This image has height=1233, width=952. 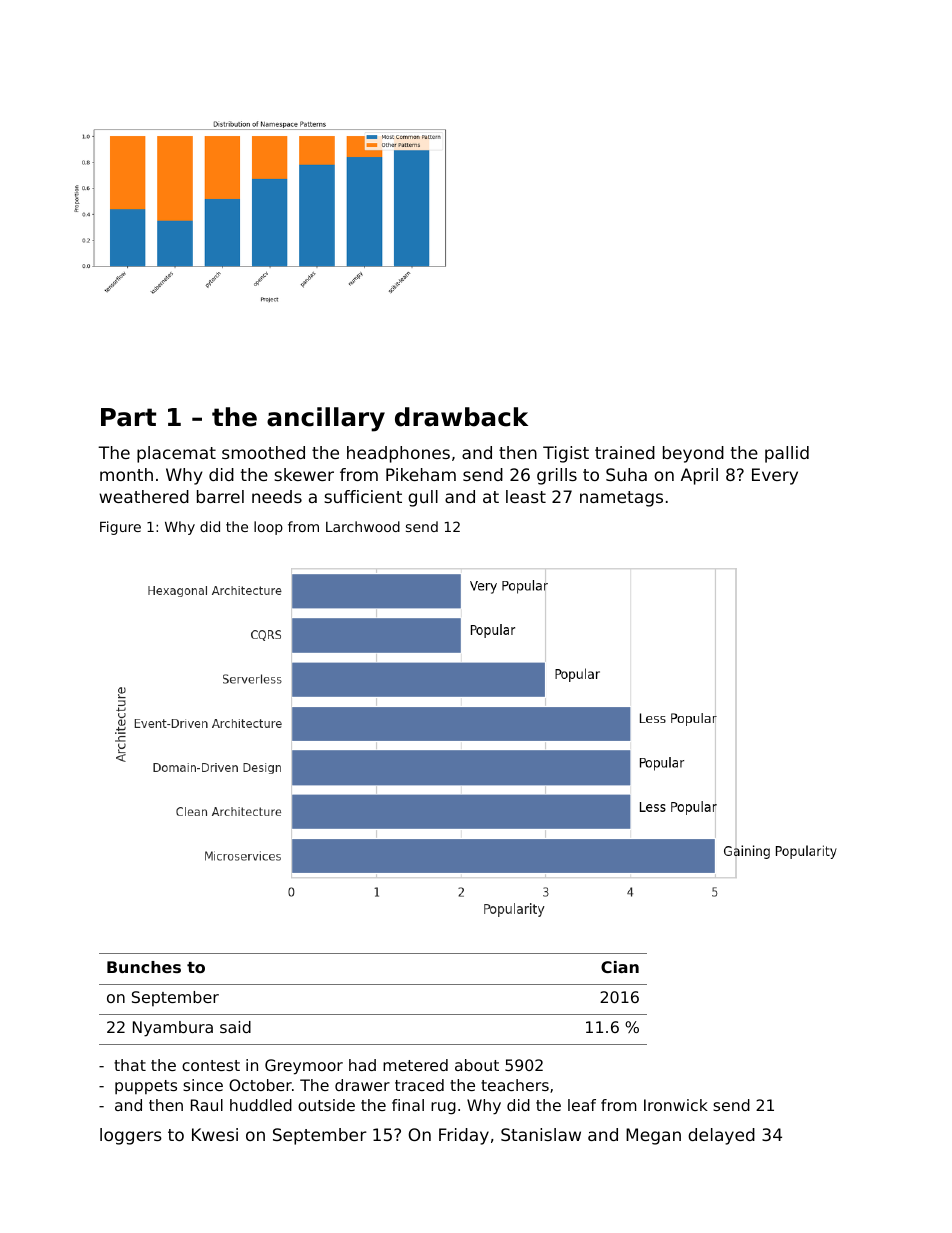 I want to click on said, so click(x=235, y=1027).
